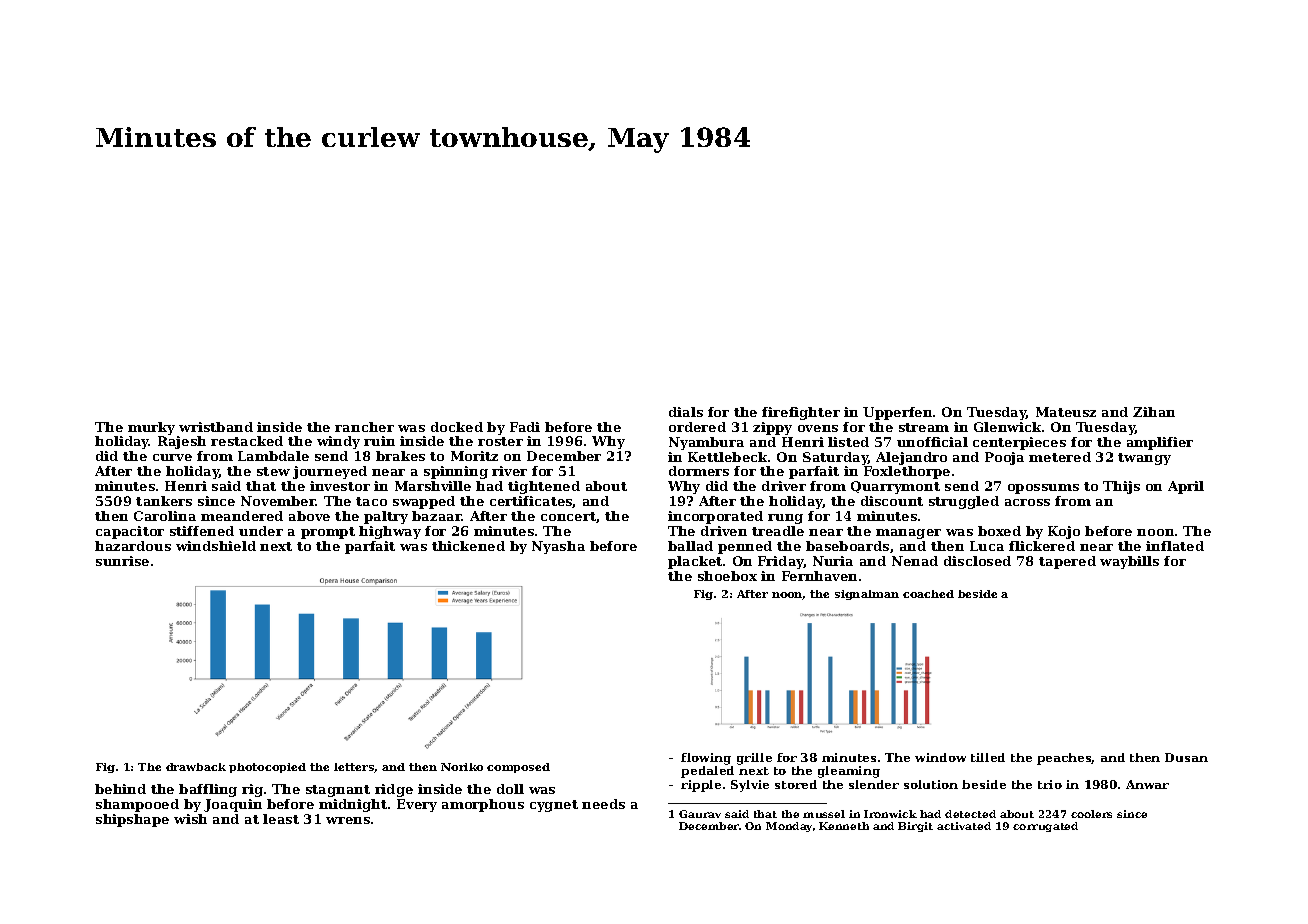  I want to click on coached, so click(928, 594).
